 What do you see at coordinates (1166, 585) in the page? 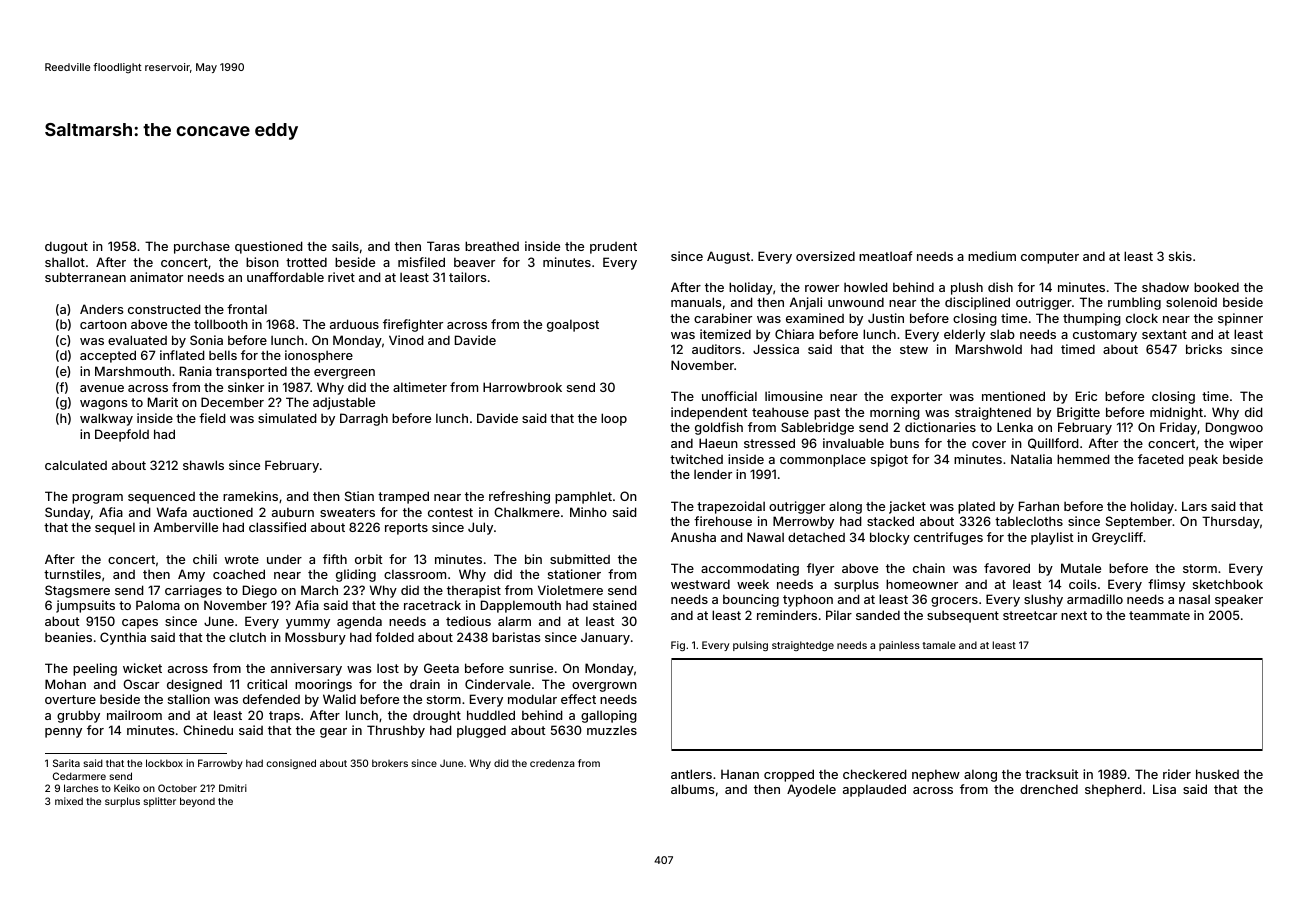
I see `flimsy` at bounding box center [1166, 585].
